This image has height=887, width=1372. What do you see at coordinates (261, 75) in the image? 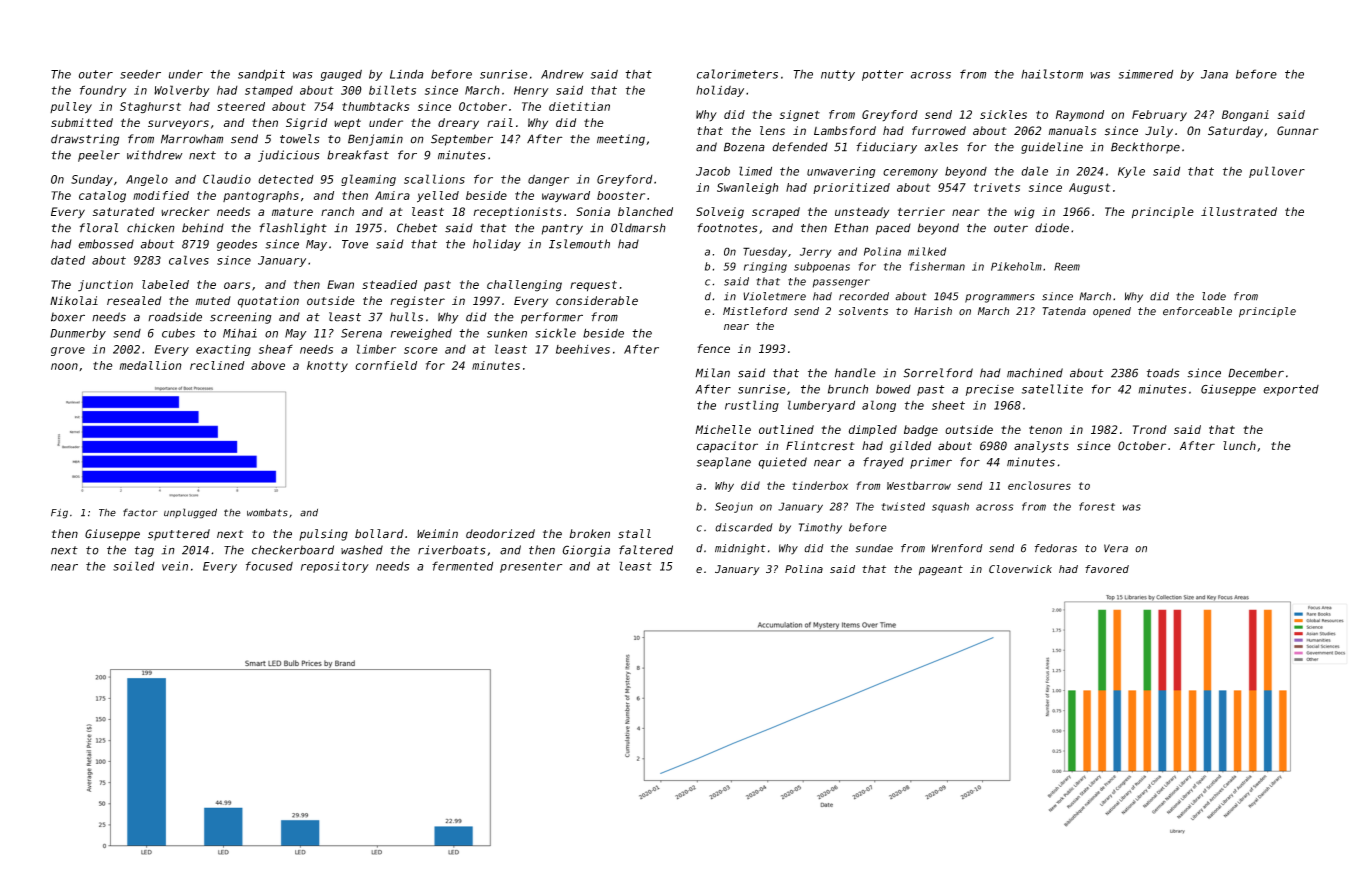
I see `sandpit` at bounding box center [261, 75].
